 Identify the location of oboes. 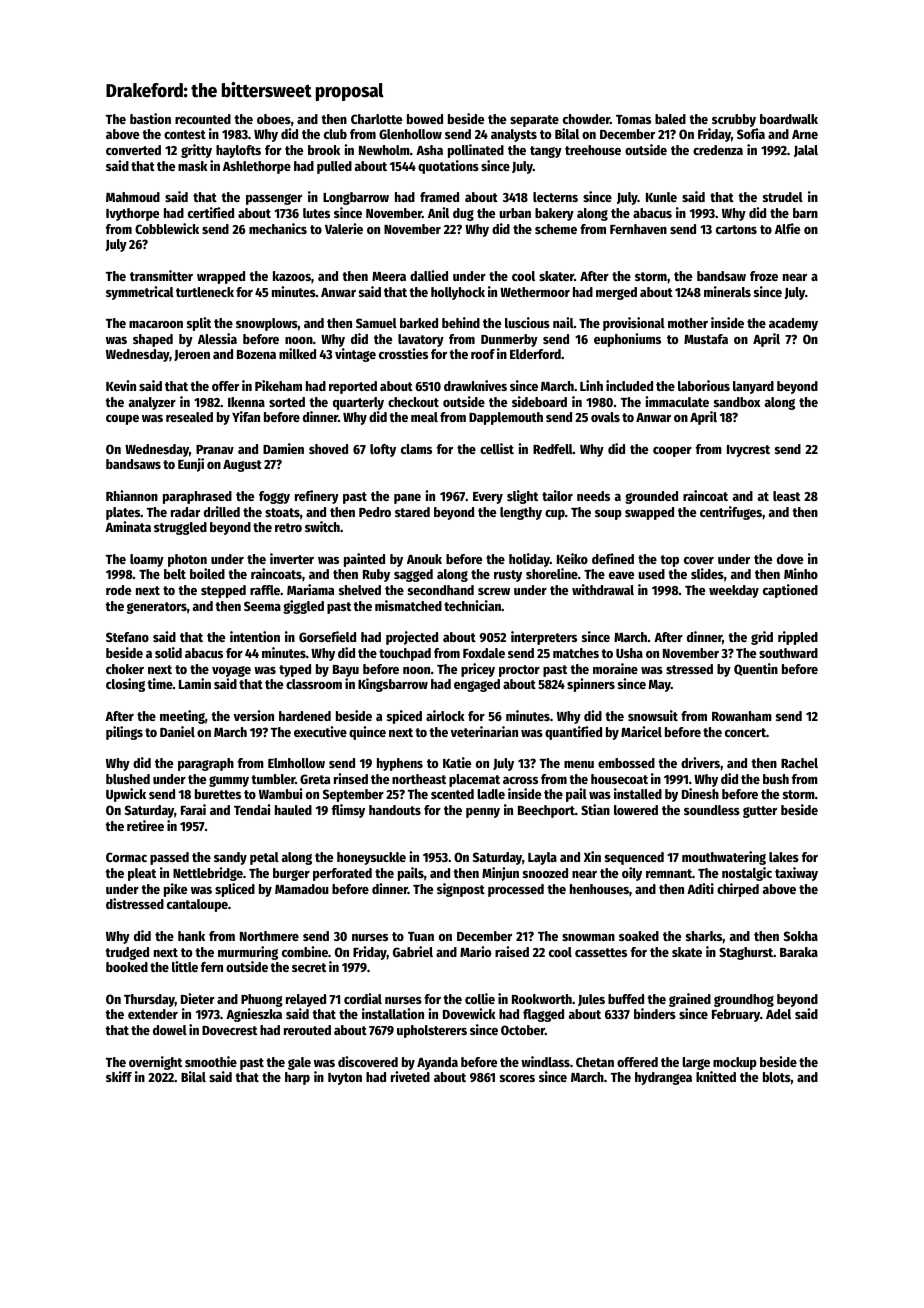
(274, 119).
